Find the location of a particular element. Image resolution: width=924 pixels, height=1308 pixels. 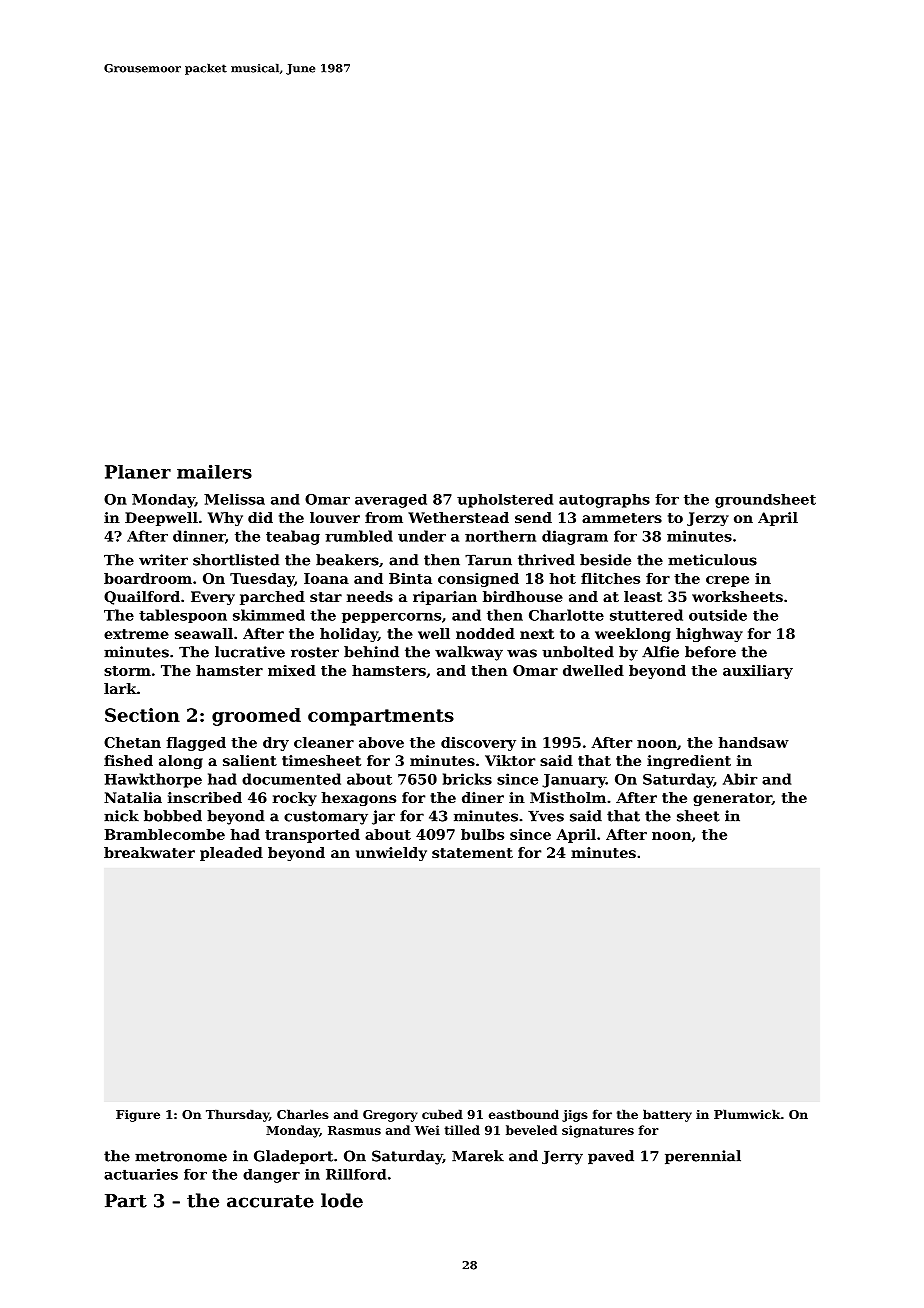

Plumwick is located at coordinates (747, 1114).
